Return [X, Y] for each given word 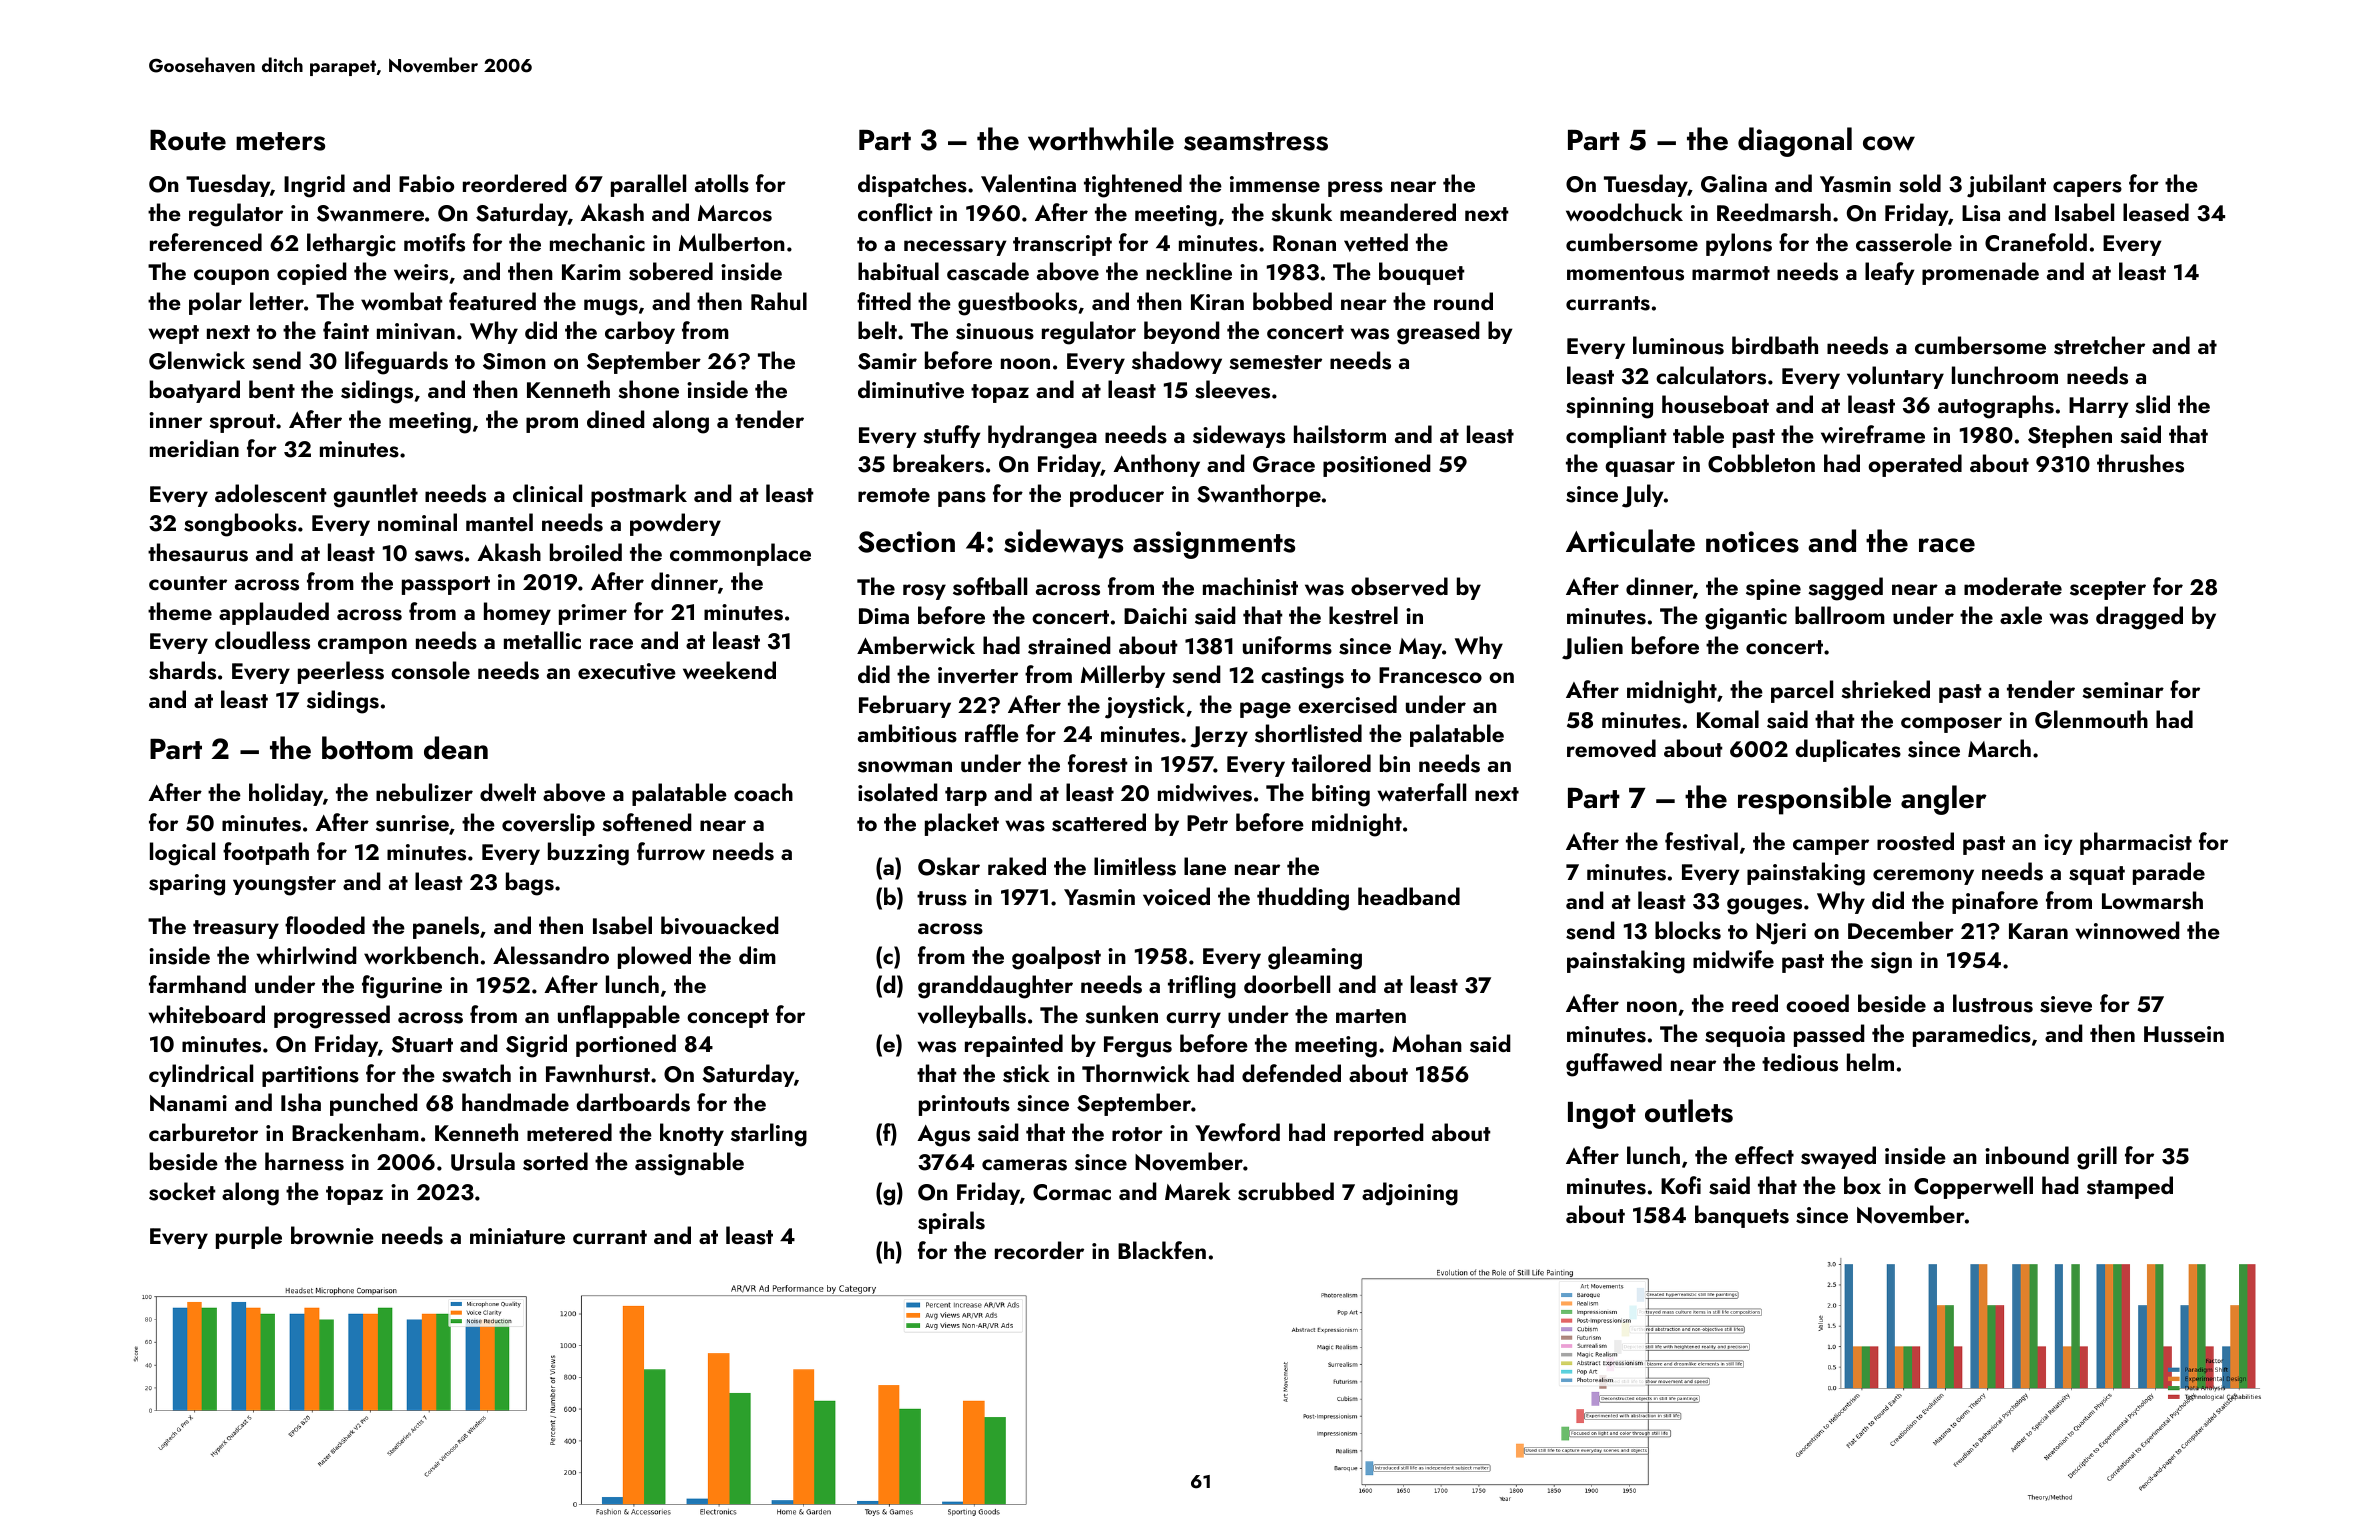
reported [1379, 1134]
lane [1205, 866]
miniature [517, 1236]
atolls [722, 183]
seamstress [1256, 141]
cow [1889, 143]
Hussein [2184, 1034]
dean [456, 748]
